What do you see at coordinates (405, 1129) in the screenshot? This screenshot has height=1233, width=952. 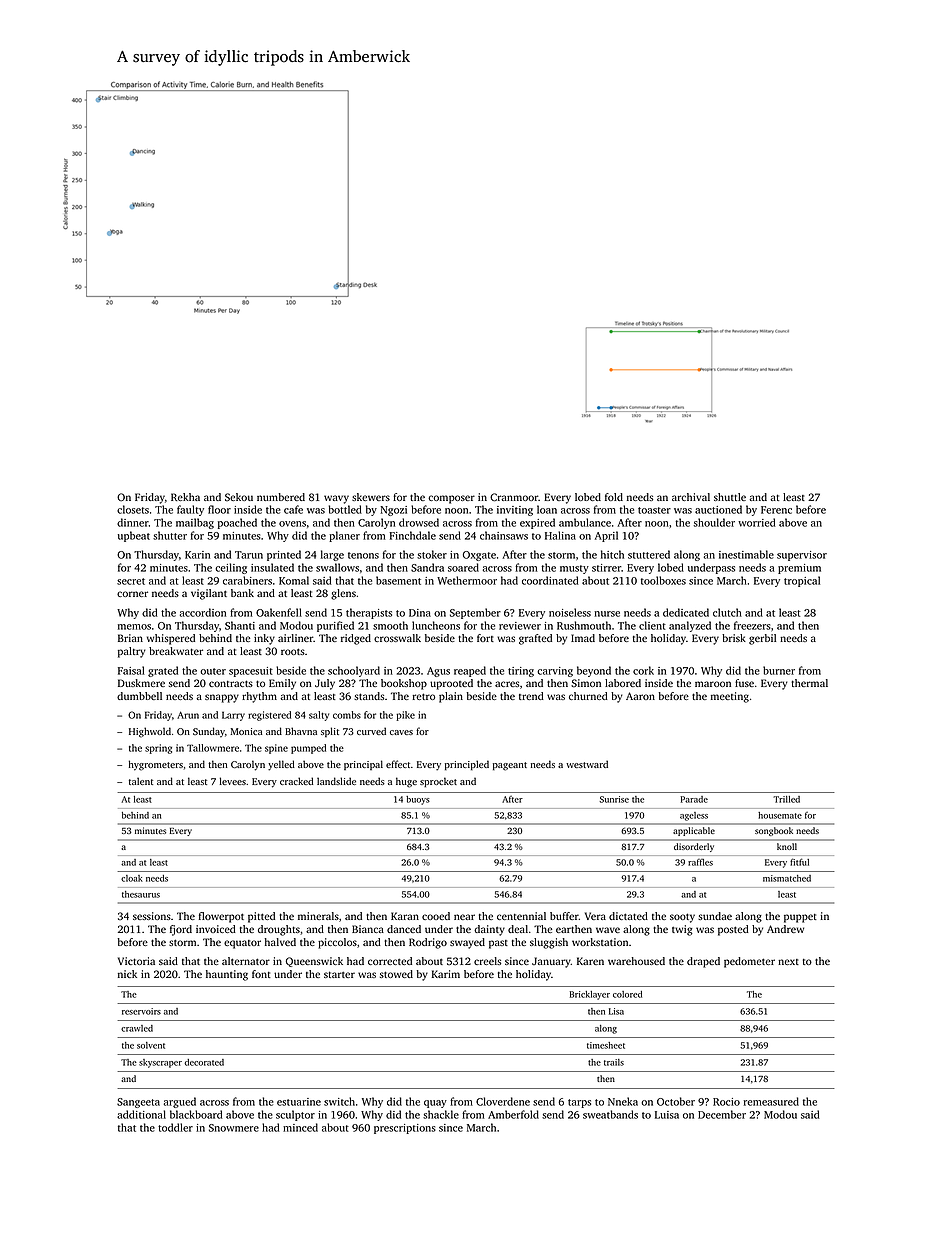 I see `prescriptions` at bounding box center [405, 1129].
